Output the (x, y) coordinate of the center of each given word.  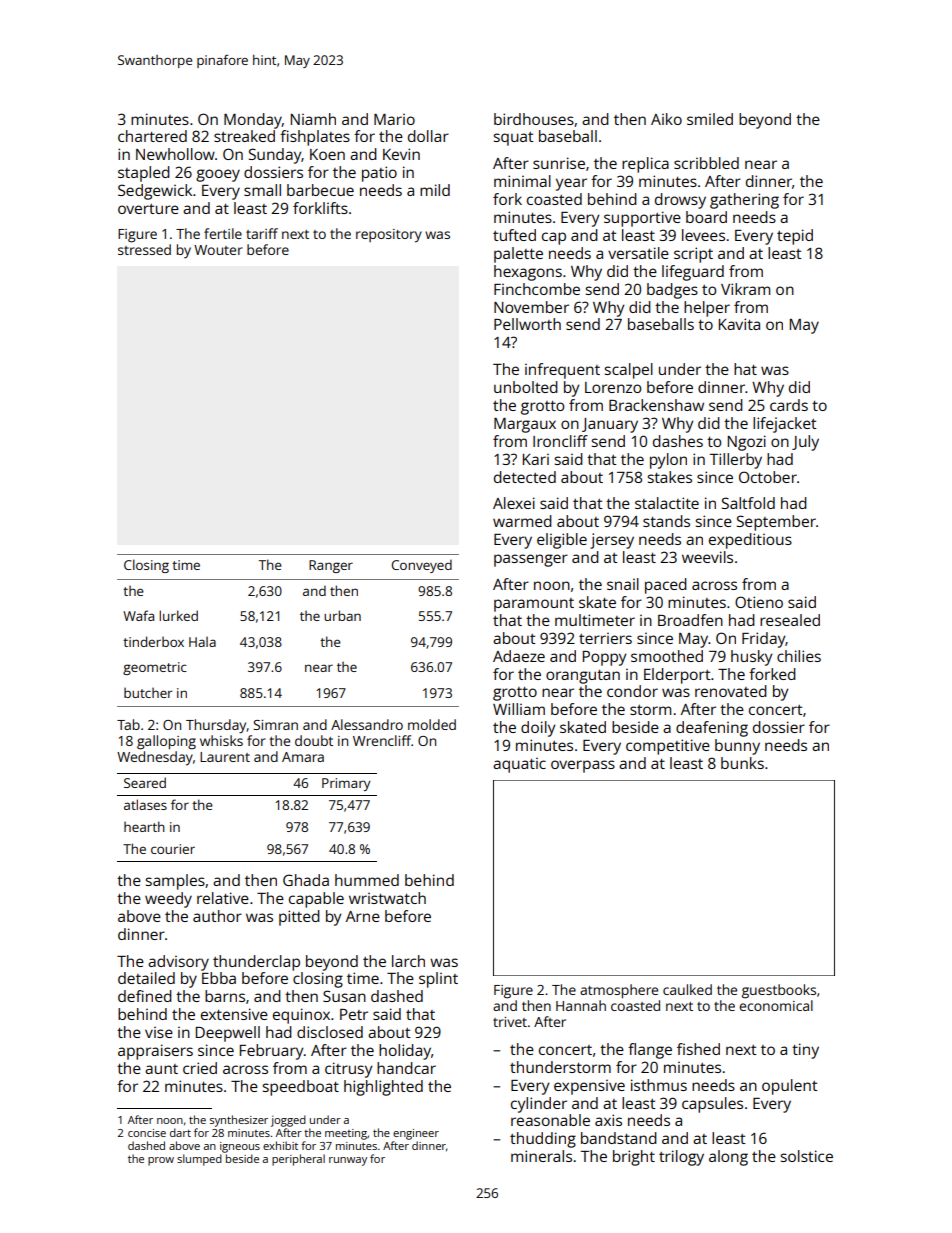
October (768, 477)
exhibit (280, 1145)
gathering (744, 201)
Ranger (331, 566)
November (531, 307)
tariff (262, 233)
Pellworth (527, 324)
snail (623, 584)
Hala (202, 642)
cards (789, 405)
